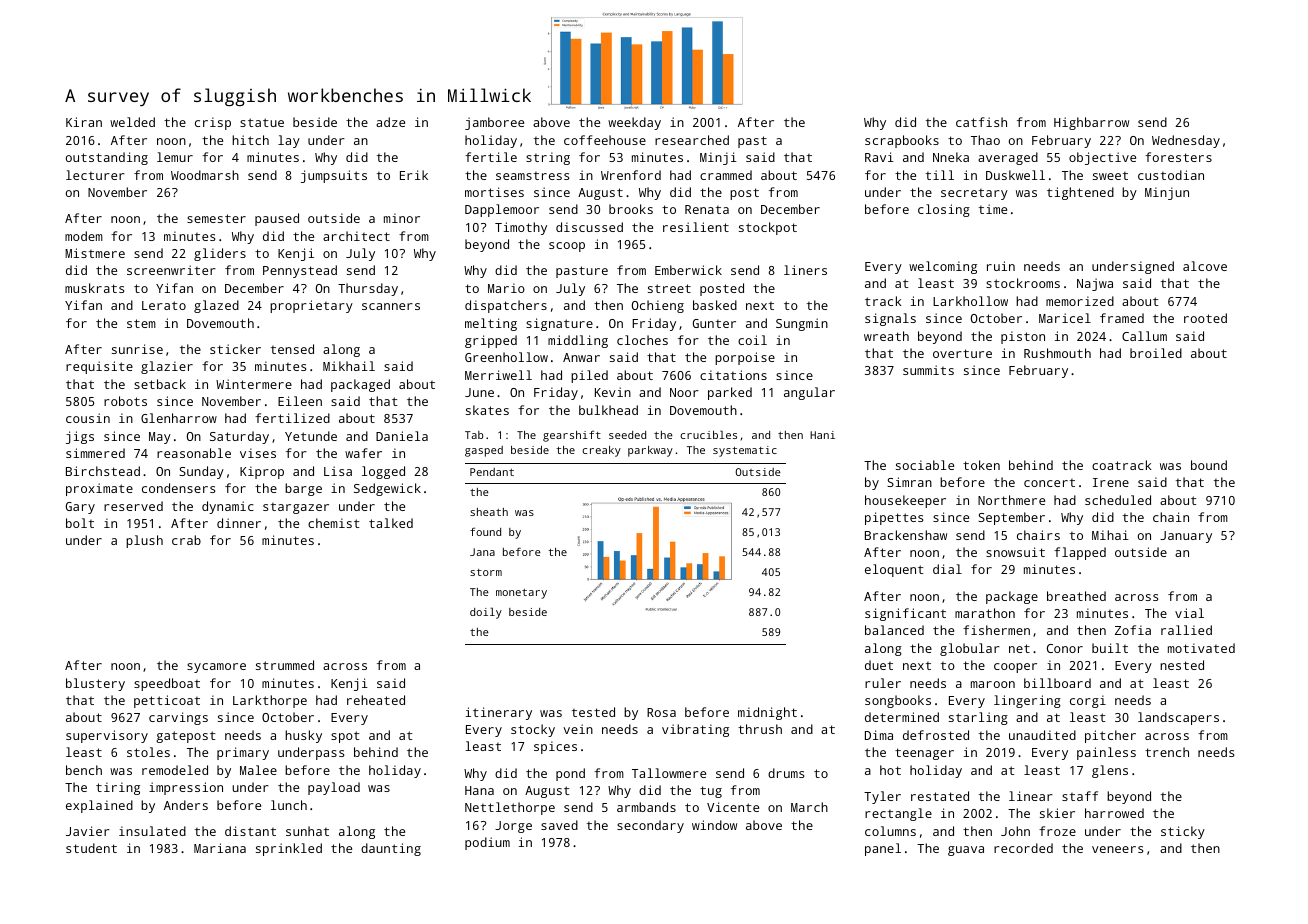 Image resolution: width=1308 pixels, height=924 pixels. What do you see at coordinates (902, 141) in the screenshot?
I see `scrapbooks` at bounding box center [902, 141].
